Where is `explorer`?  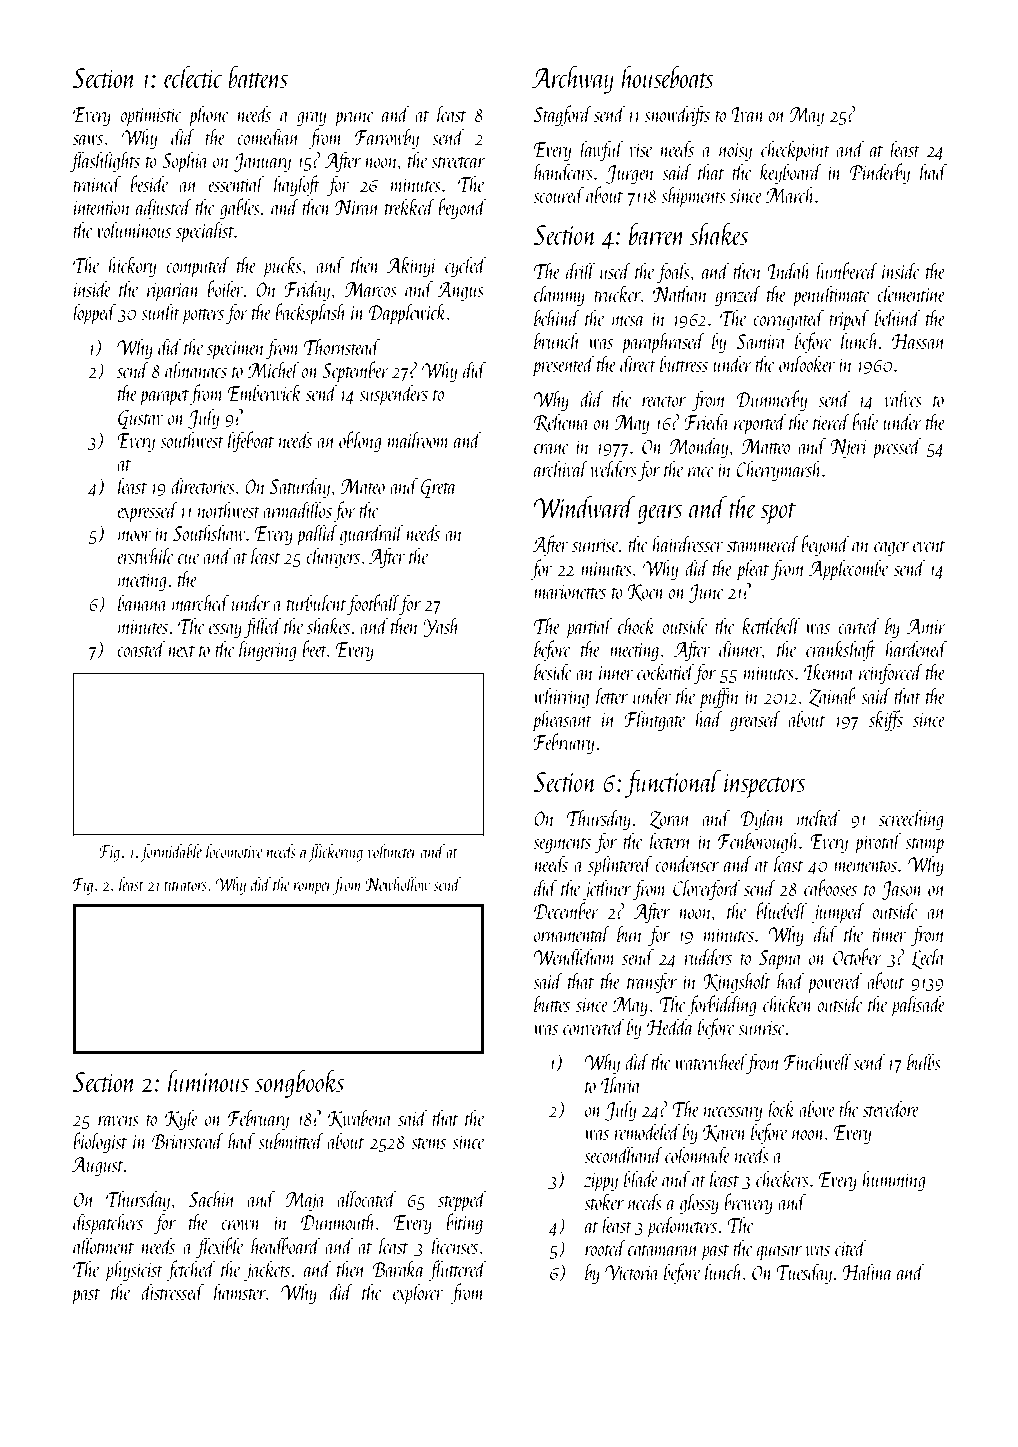 explorer is located at coordinates (418, 1294).
